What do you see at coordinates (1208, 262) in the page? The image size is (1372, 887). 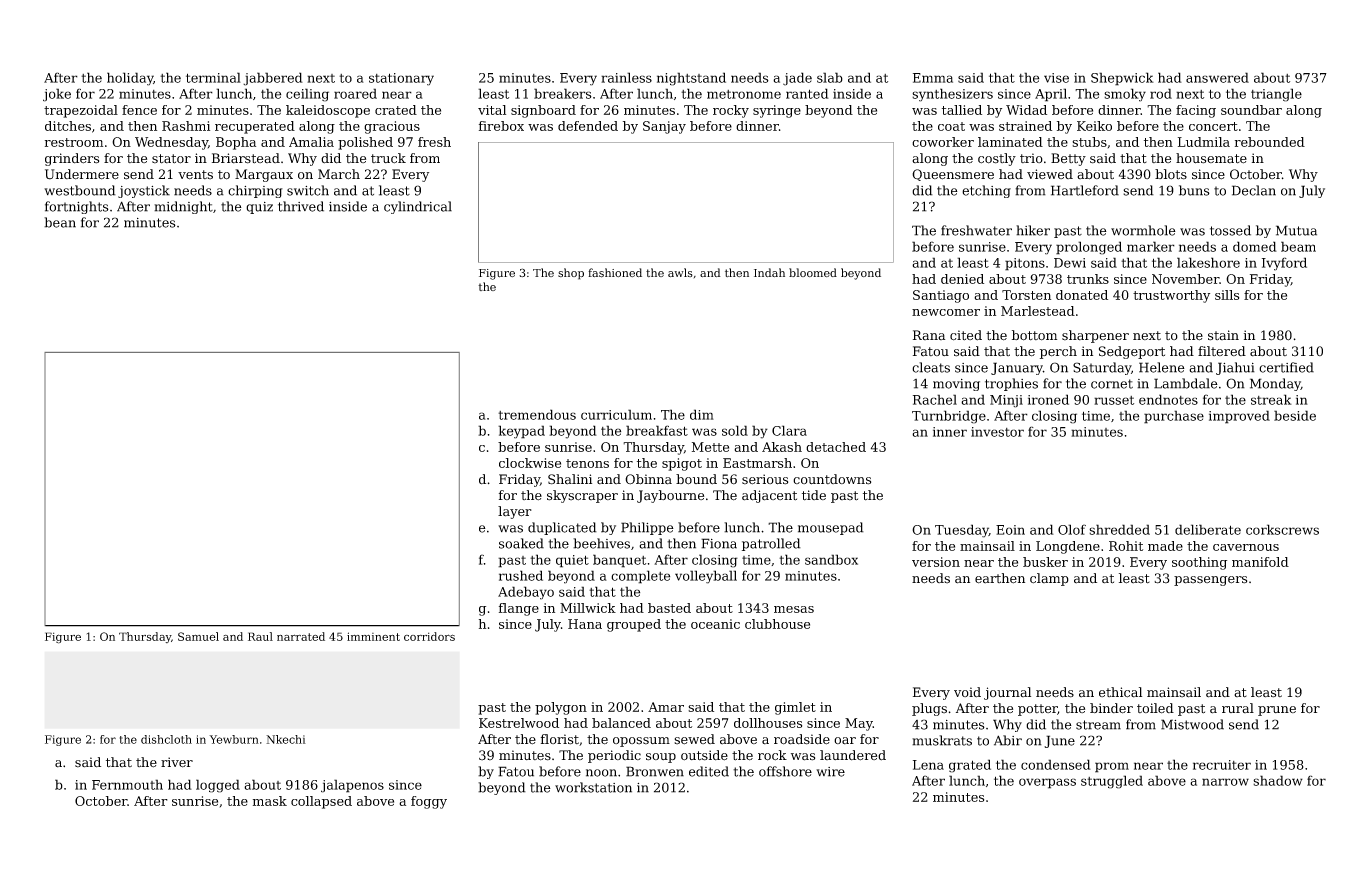 I see `lakeshore` at bounding box center [1208, 262].
